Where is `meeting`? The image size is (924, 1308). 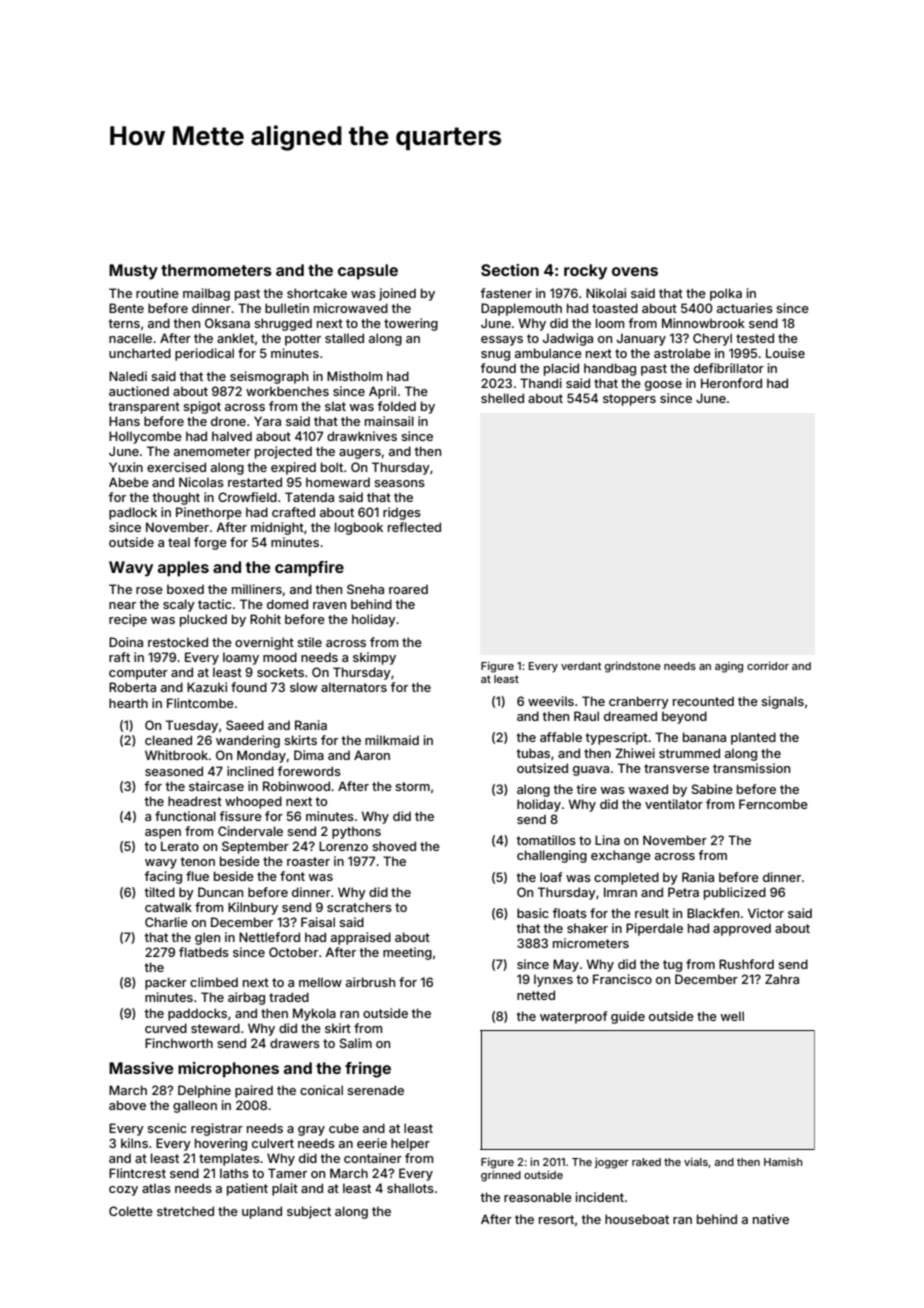
meeting is located at coordinates (407, 953).
